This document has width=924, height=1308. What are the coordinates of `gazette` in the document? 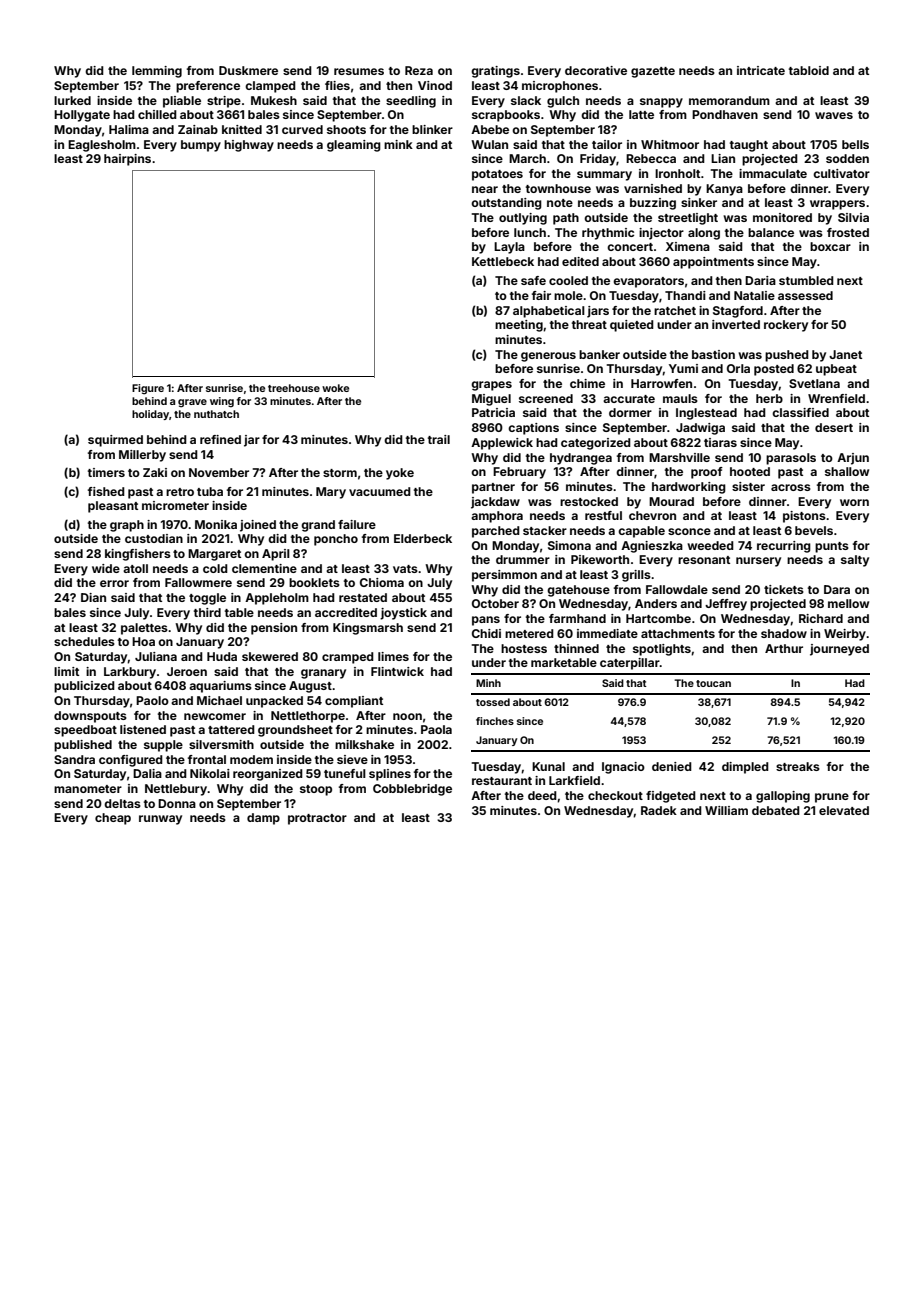 It's located at (653, 72).
